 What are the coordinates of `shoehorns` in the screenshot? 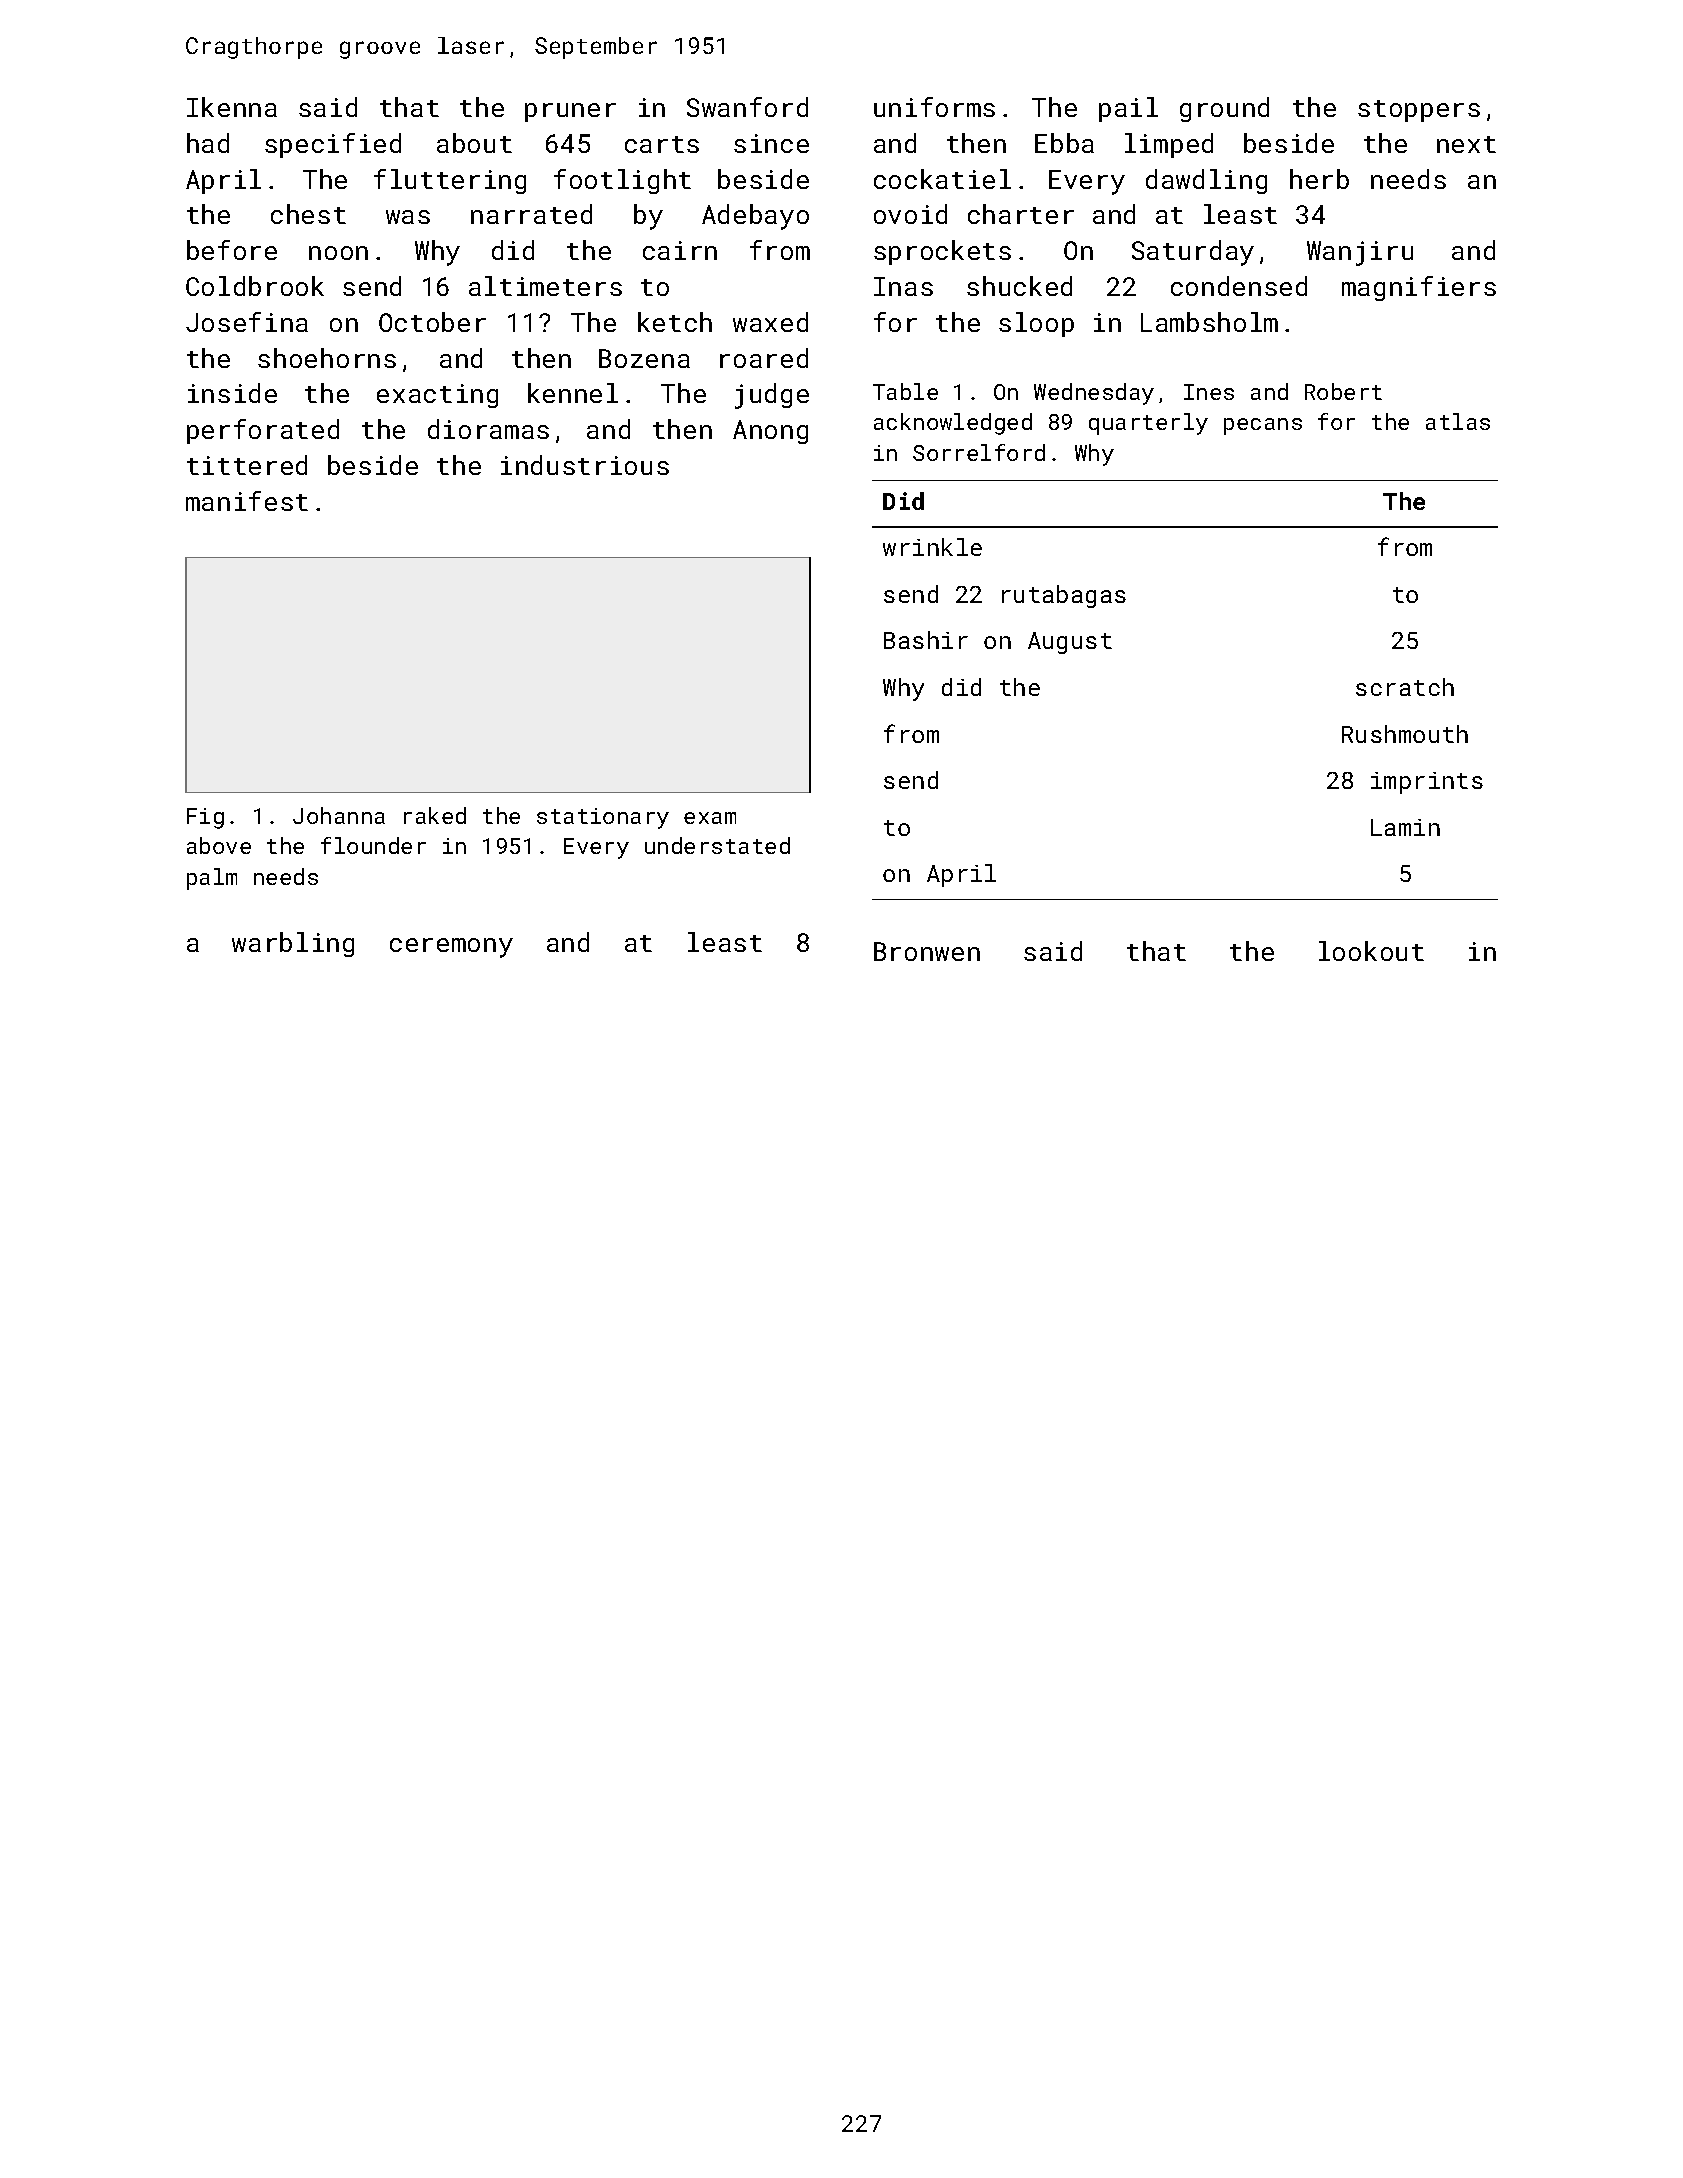 It's located at (327, 358).
